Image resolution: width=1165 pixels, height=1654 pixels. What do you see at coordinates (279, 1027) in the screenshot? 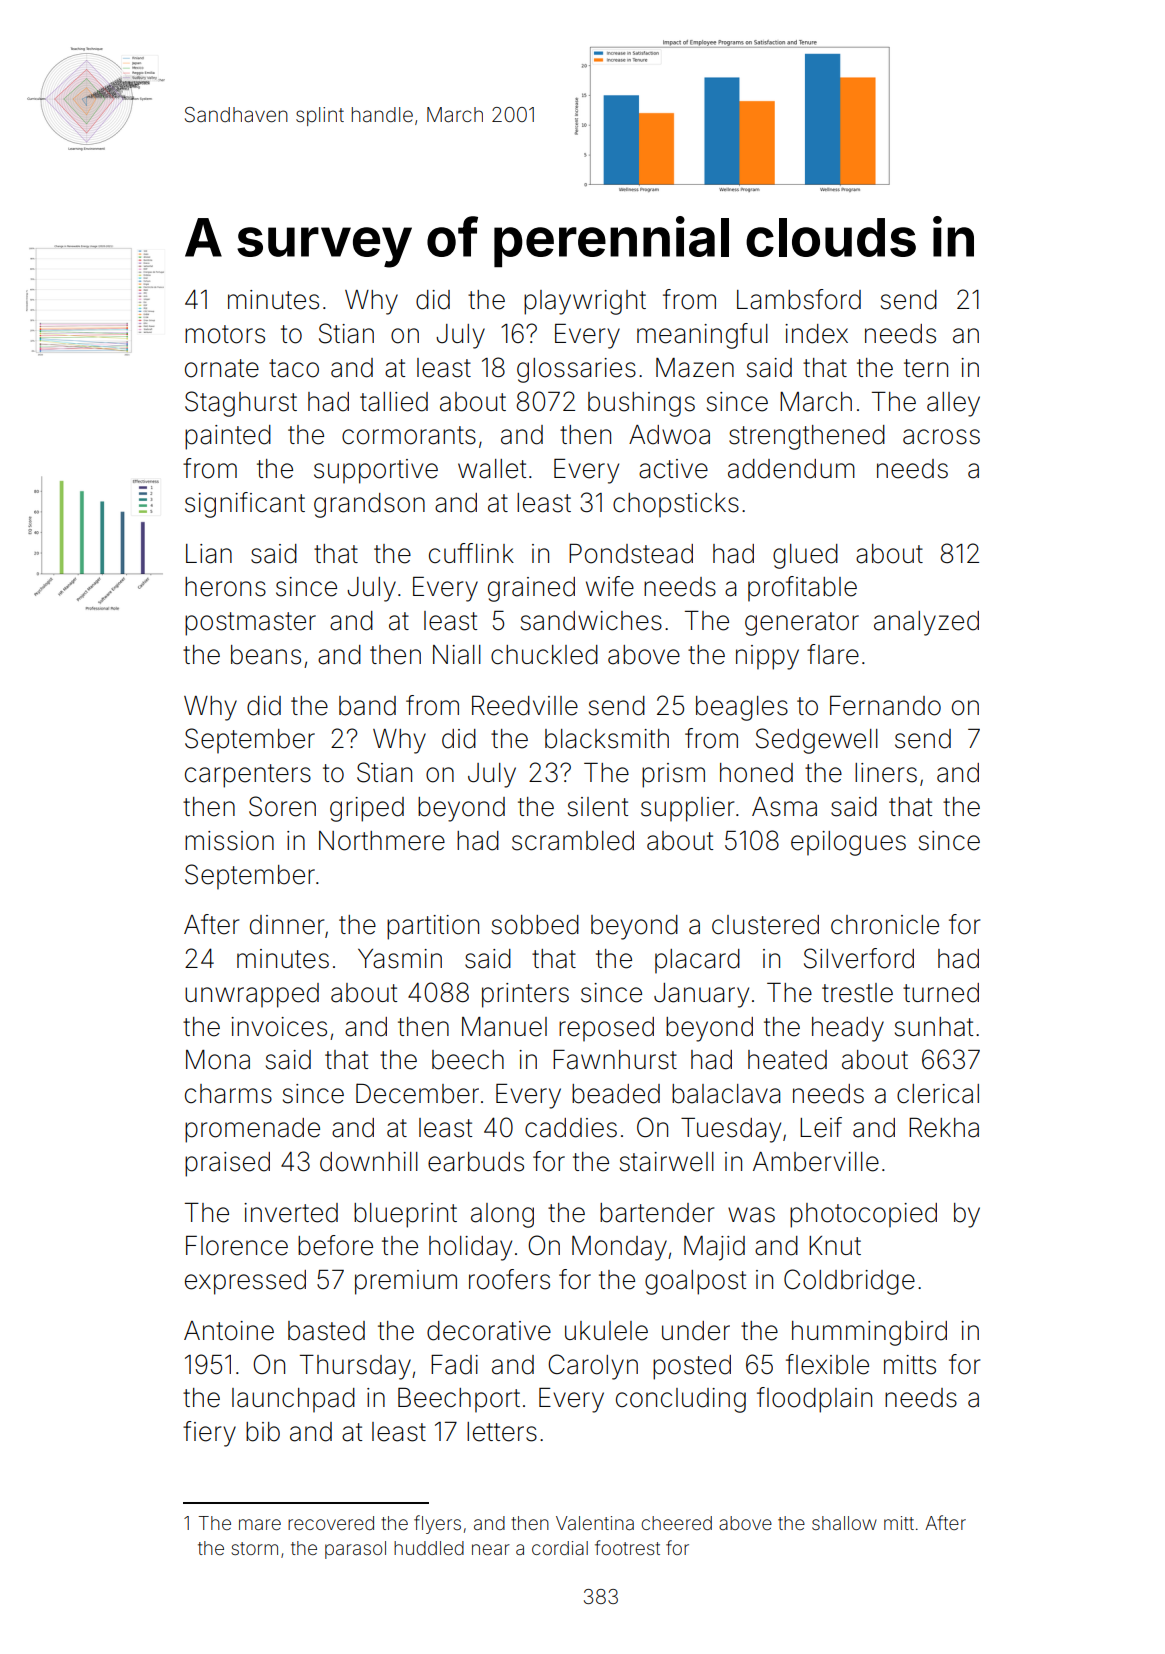
I see `invoices` at bounding box center [279, 1027].
